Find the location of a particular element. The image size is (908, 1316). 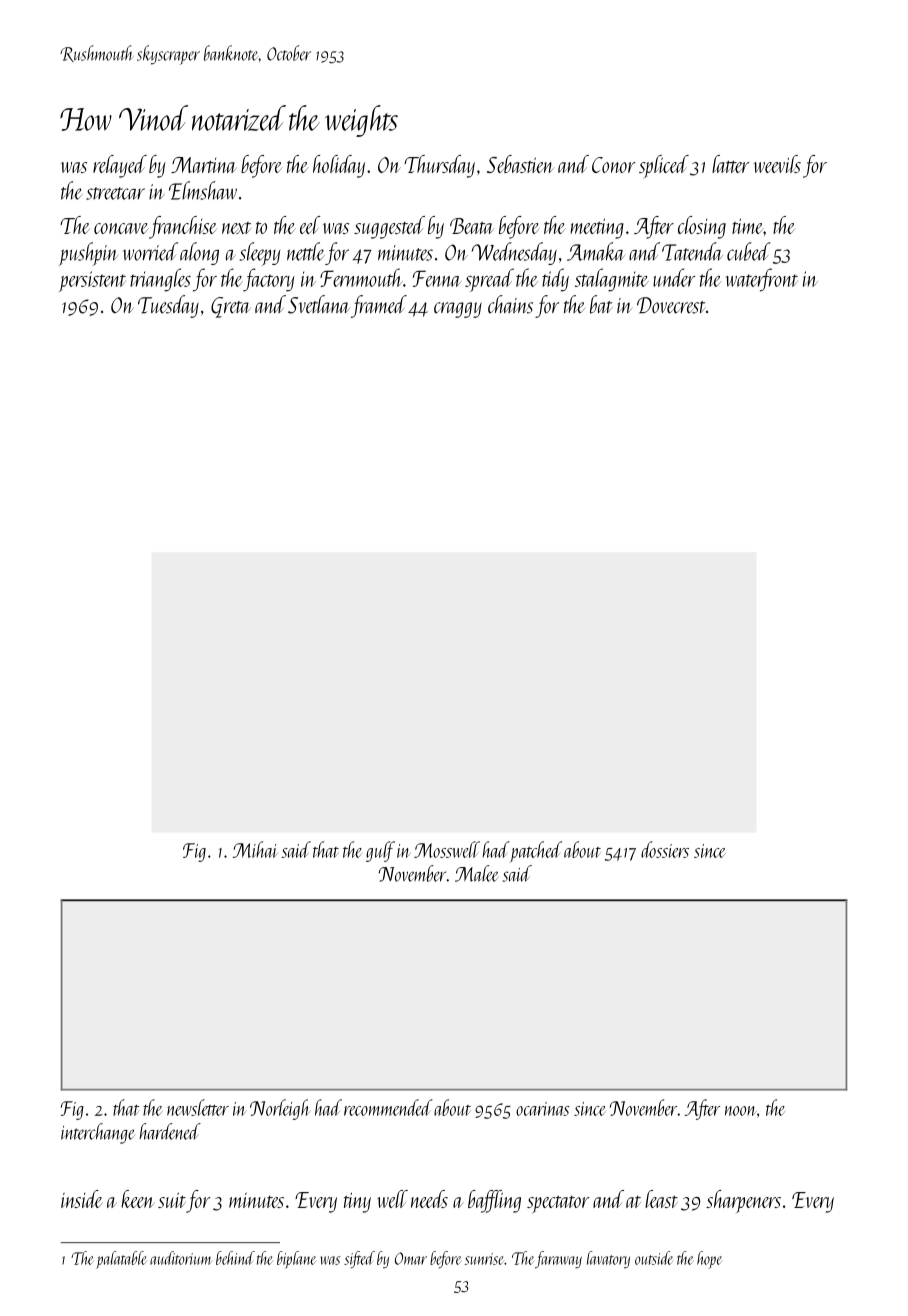

sifted is located at coordinates (359, 1259).
